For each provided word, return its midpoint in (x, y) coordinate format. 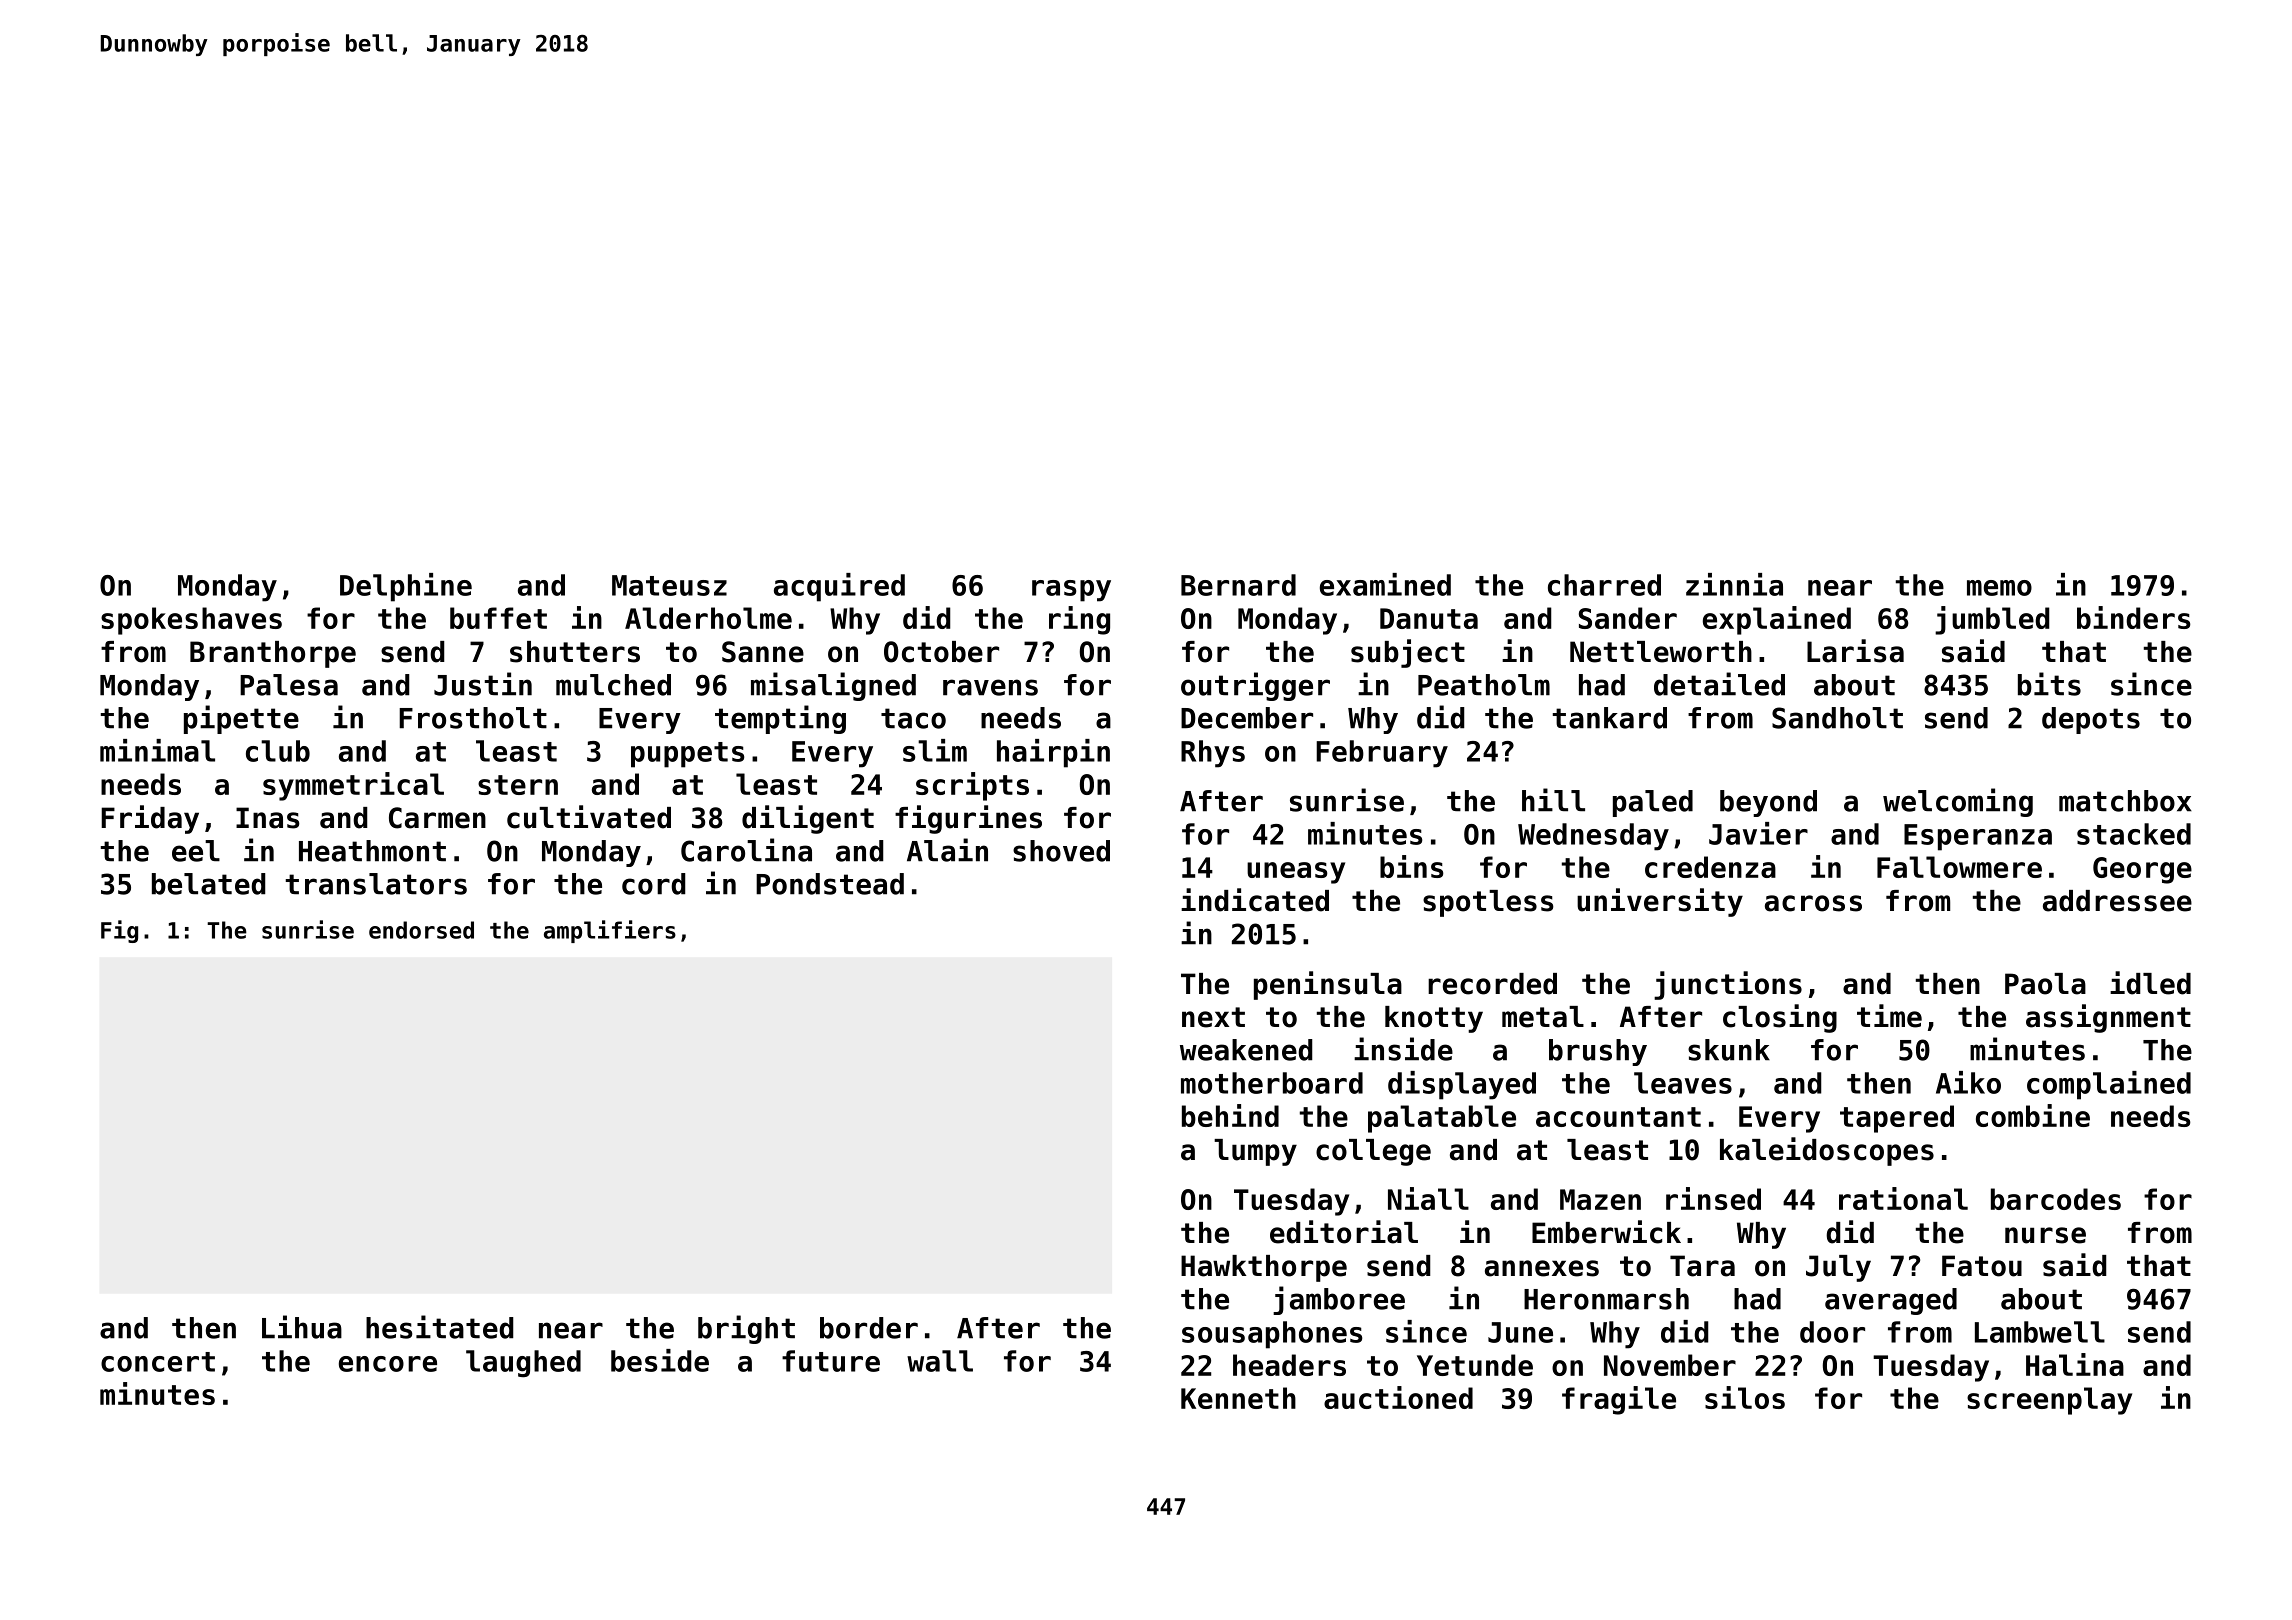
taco (913, 718)
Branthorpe (273, 654)
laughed (523, 1364)
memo (1999, 588)
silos (1745, 1397)
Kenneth (1238, 1398)
